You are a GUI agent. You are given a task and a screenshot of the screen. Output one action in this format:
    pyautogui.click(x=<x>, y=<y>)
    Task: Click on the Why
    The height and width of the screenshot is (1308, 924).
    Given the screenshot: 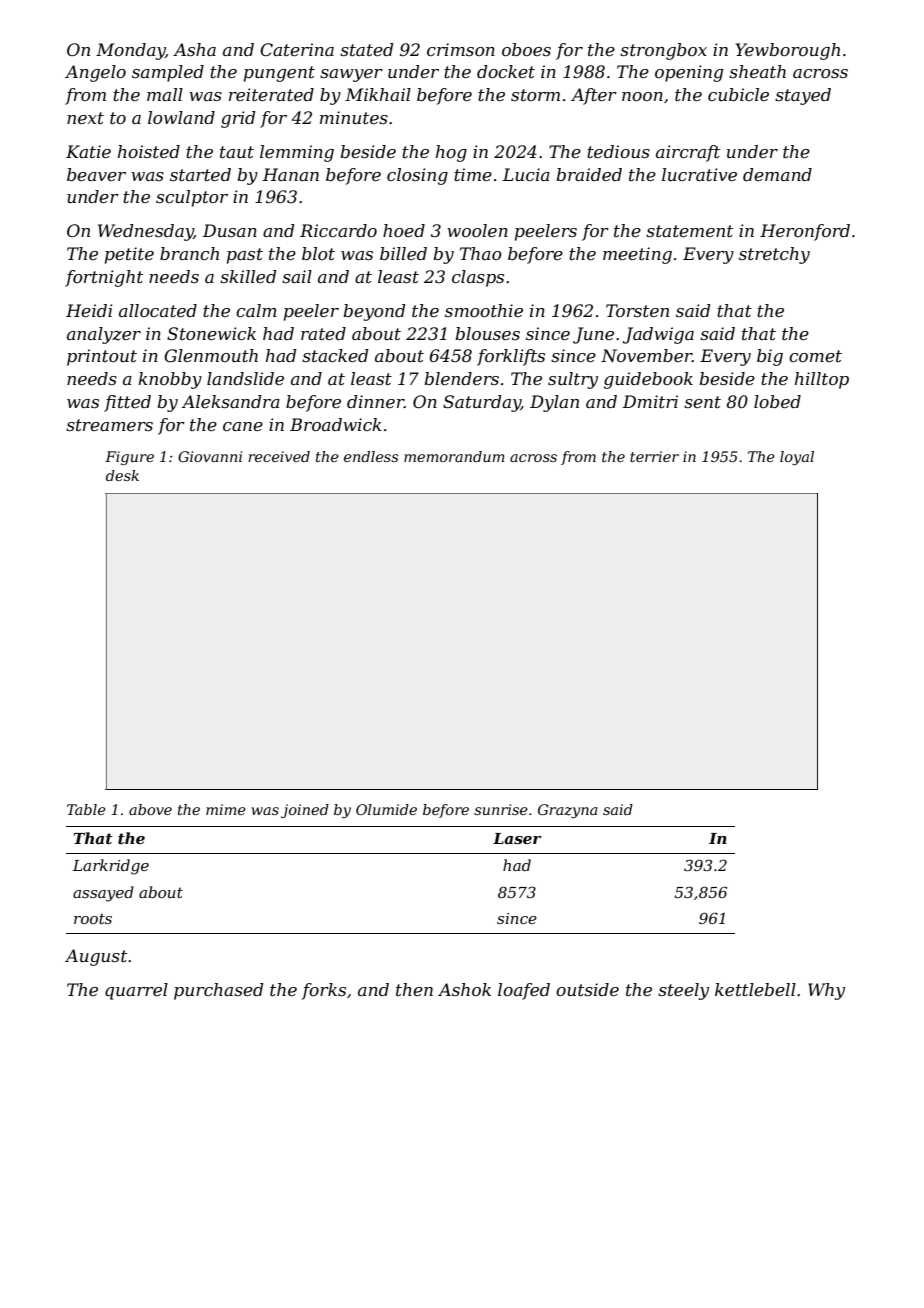 What is the action you would take?
    pyautogui.click(x=826, y=991)
